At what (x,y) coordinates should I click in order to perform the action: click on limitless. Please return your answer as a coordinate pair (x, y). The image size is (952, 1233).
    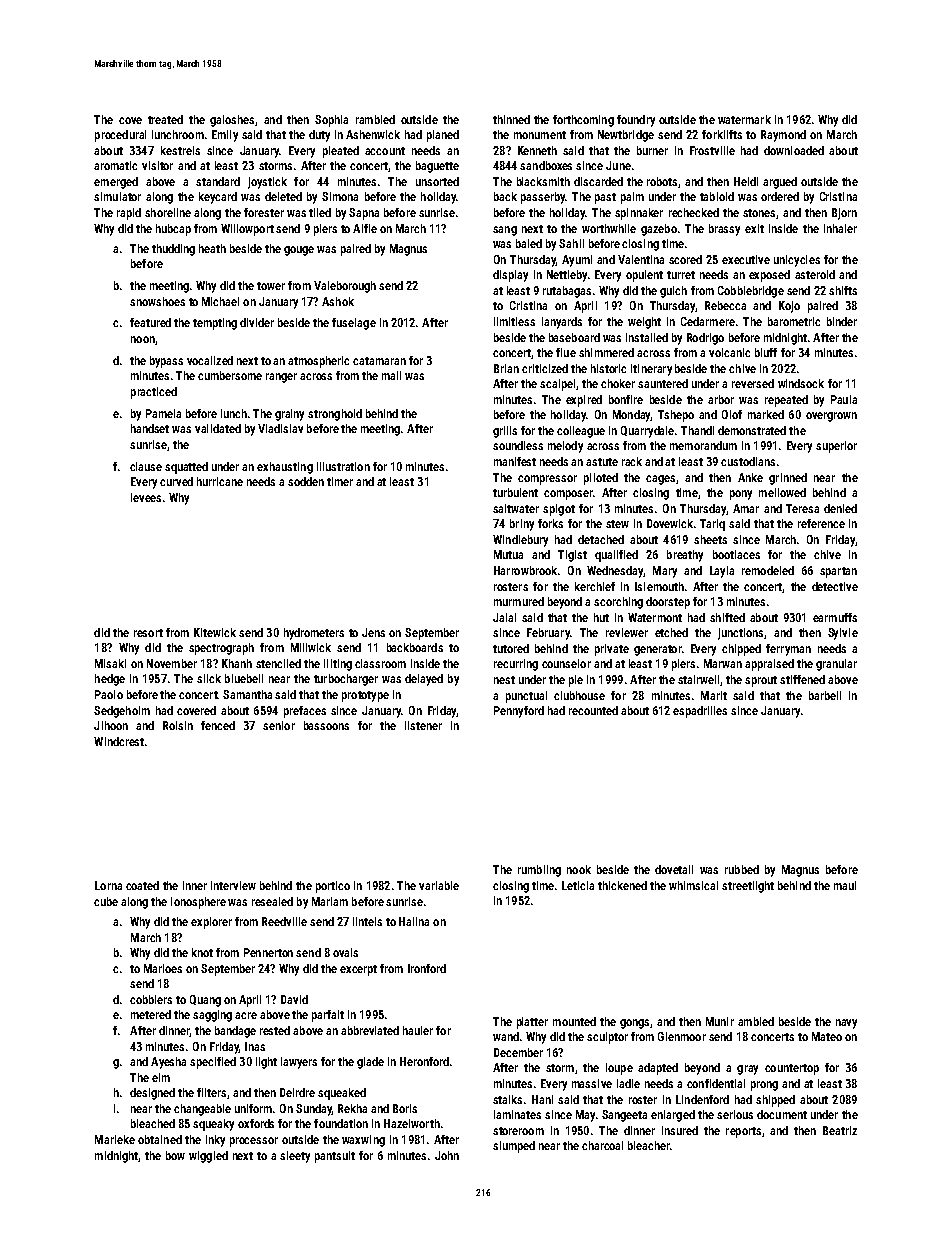
    Looking at the image, I should click on (514, 321).
